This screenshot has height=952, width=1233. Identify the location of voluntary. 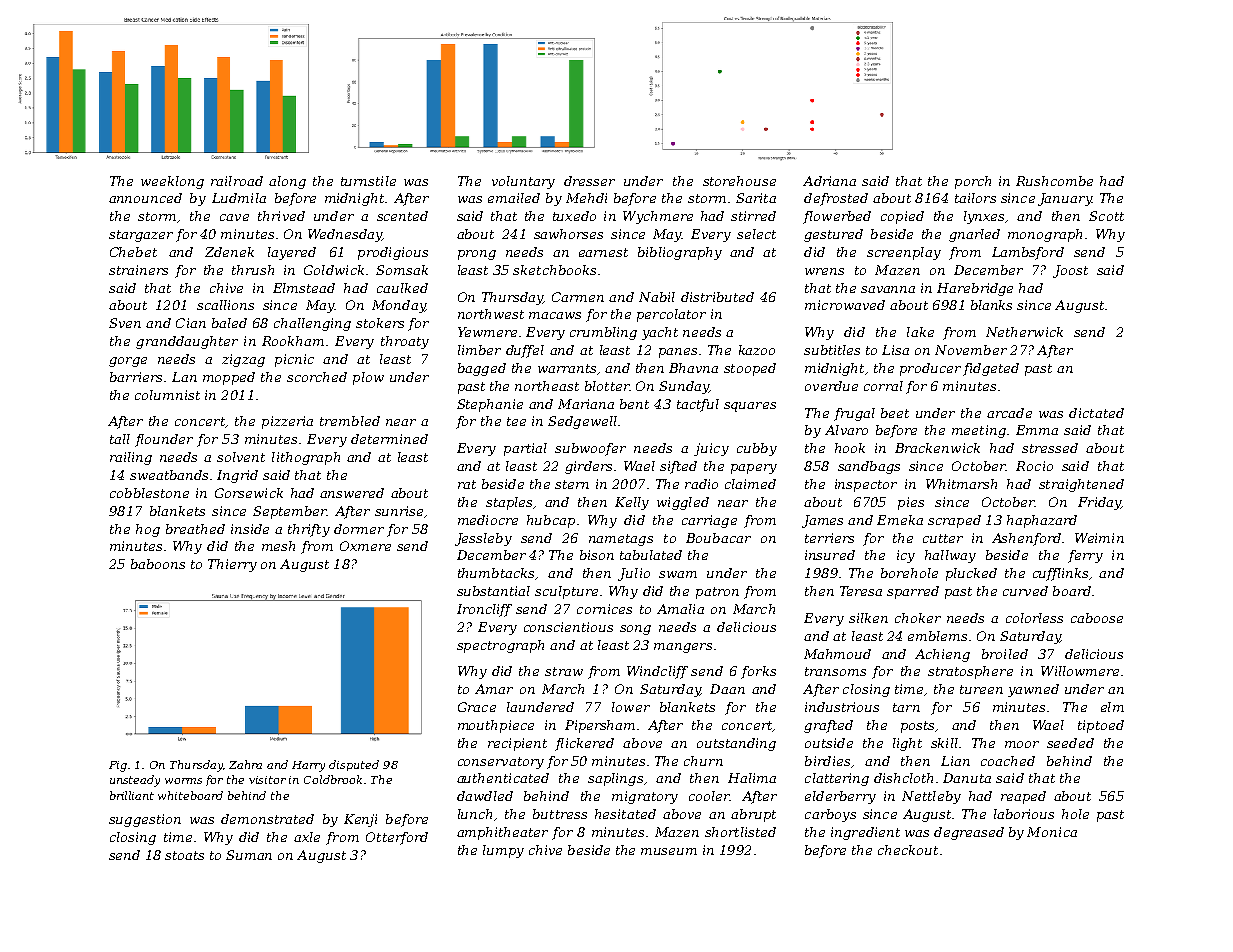
(523, 182).
